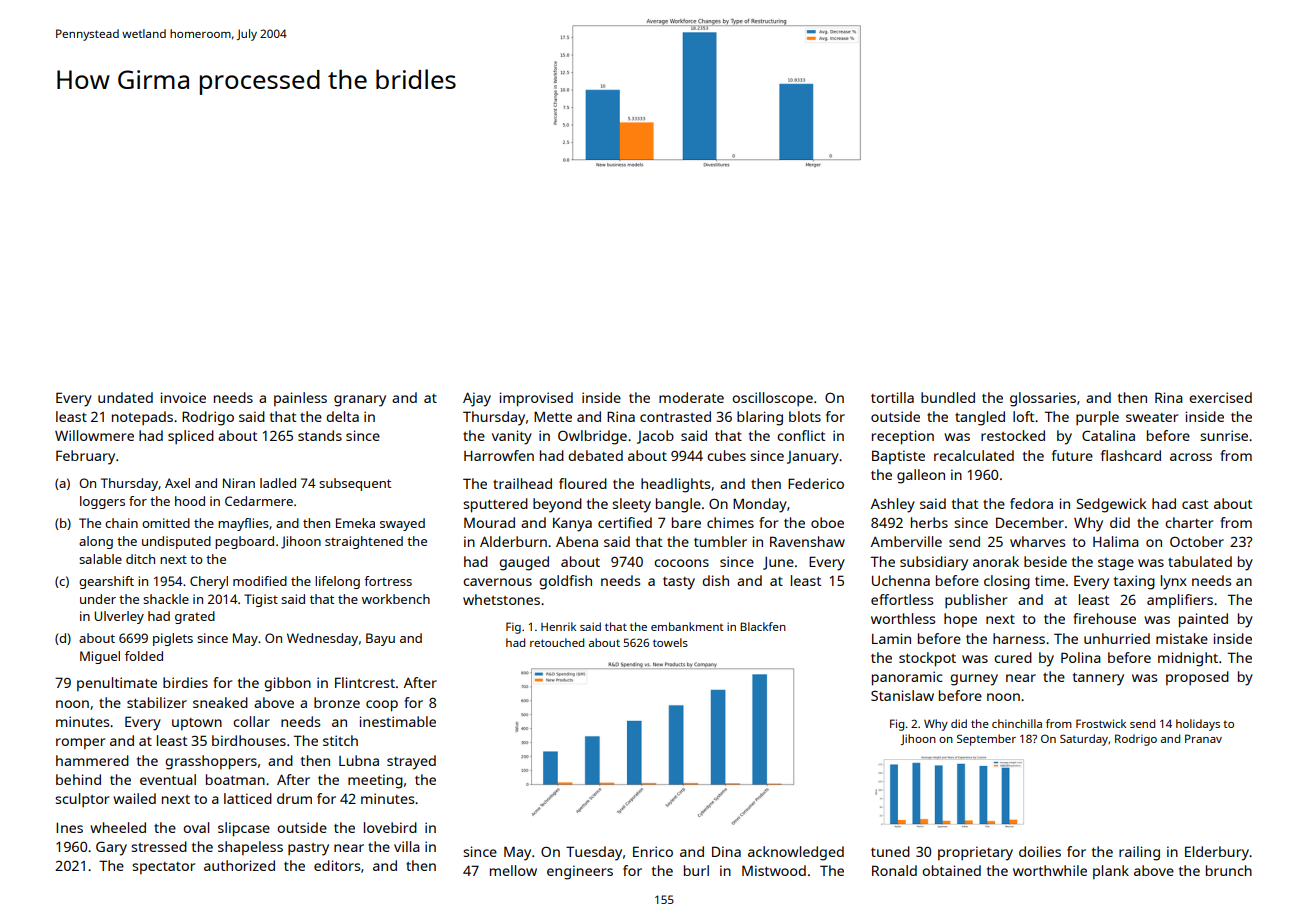  I want to click on spliced, so click(191, 437).
